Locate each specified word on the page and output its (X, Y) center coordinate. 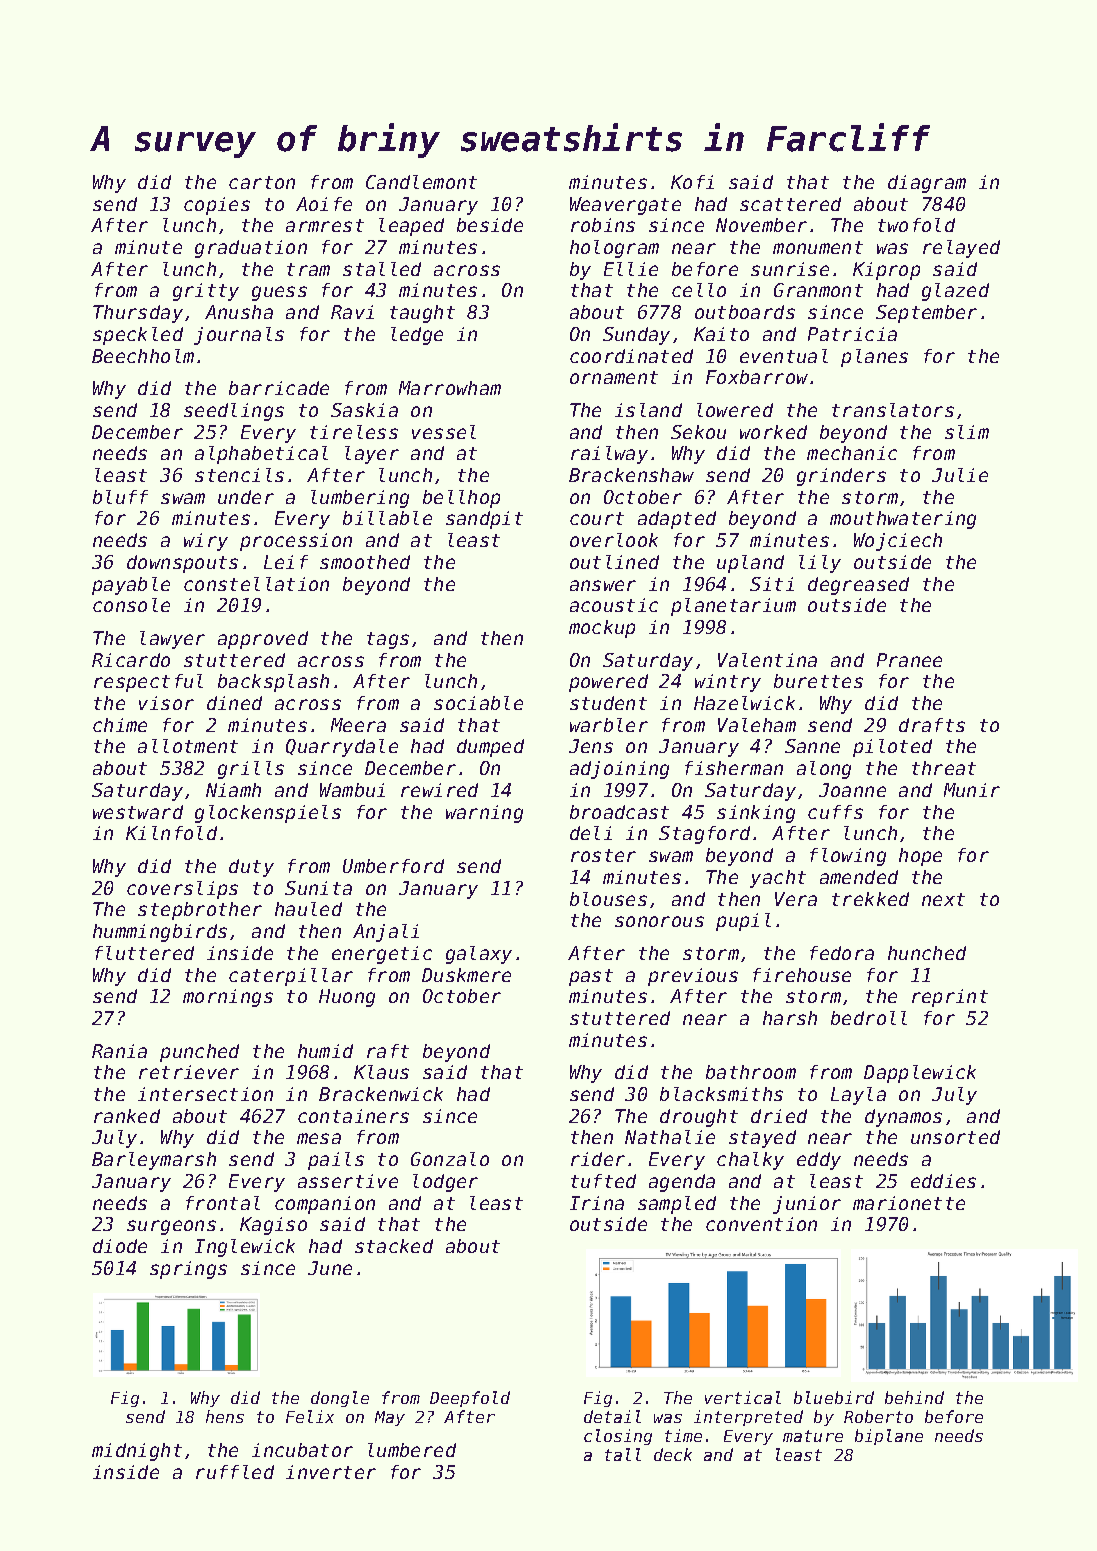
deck (673, 1454)
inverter (331, 1472)
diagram (927, 184)
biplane (889, 1437)
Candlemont (421, 182)
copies (217, 206)
